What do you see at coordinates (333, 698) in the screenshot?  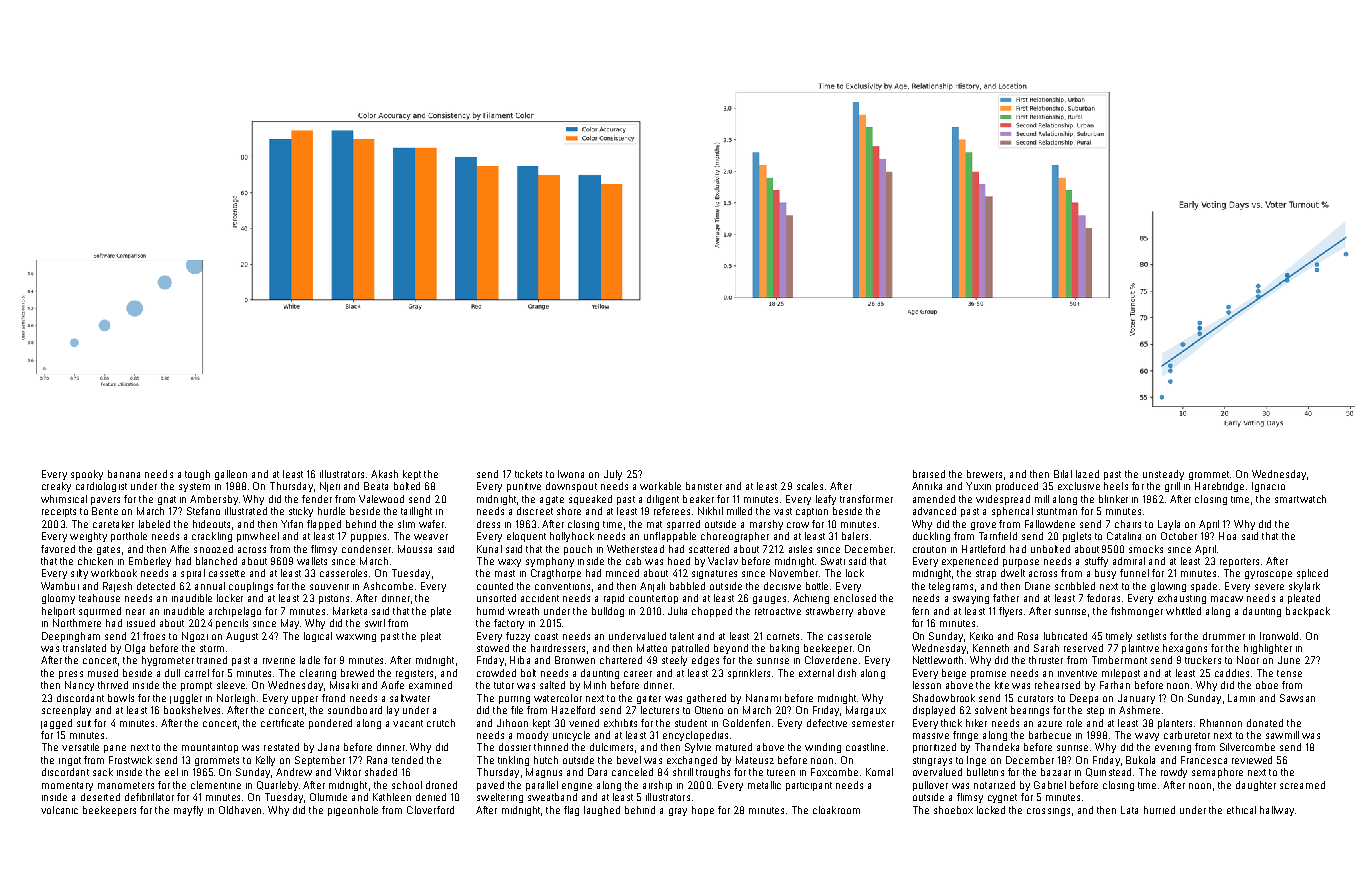 I see `frond` at bounding box center [333, 698].
